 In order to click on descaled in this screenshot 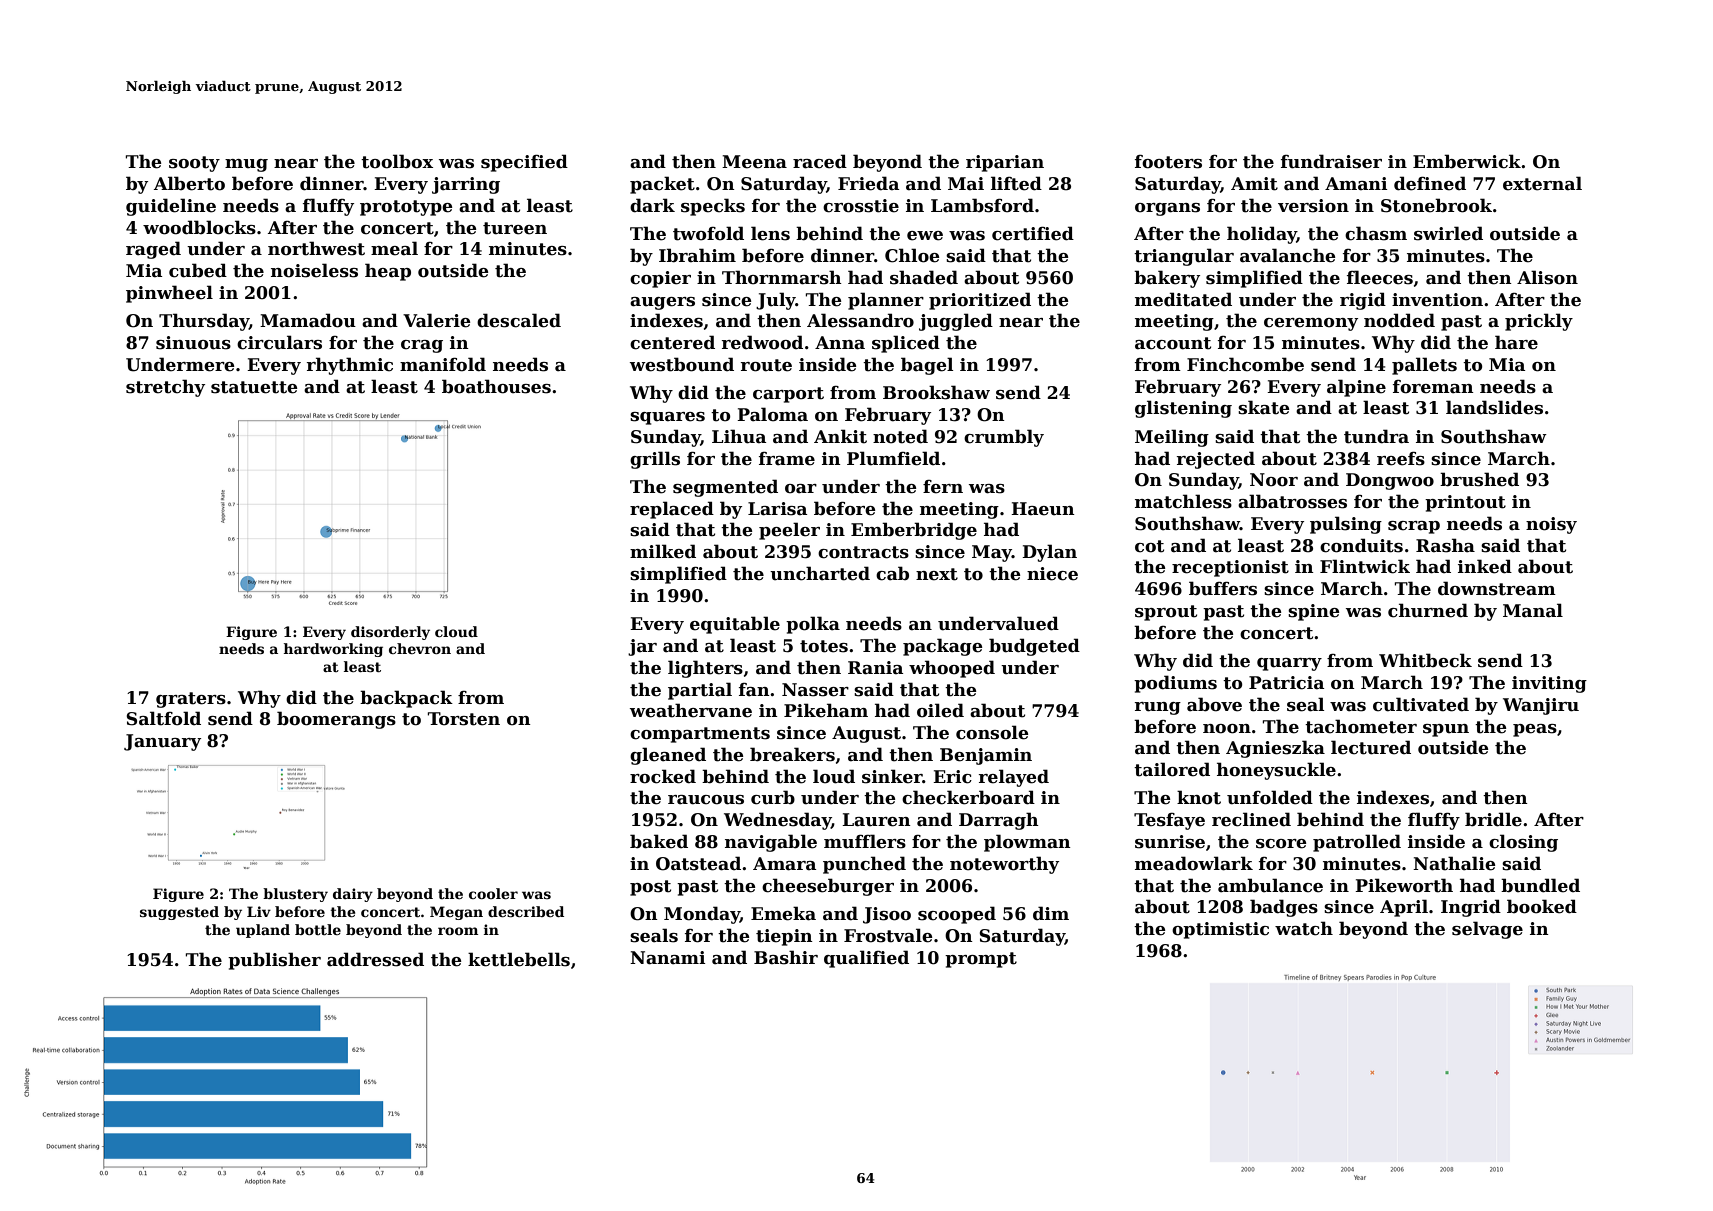, I will do `click(519, 320)`.
